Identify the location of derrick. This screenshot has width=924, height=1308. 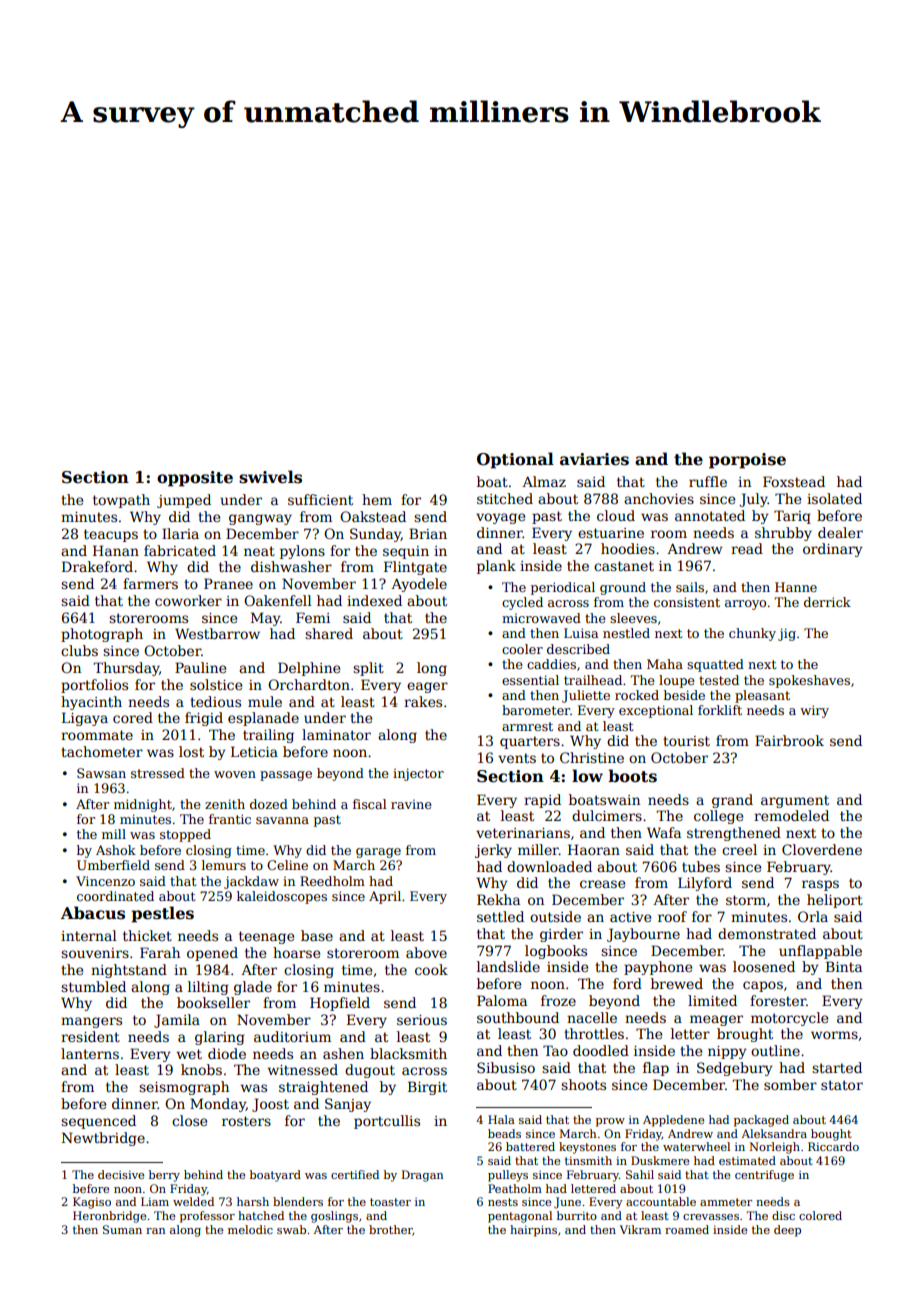
(827, 602).
